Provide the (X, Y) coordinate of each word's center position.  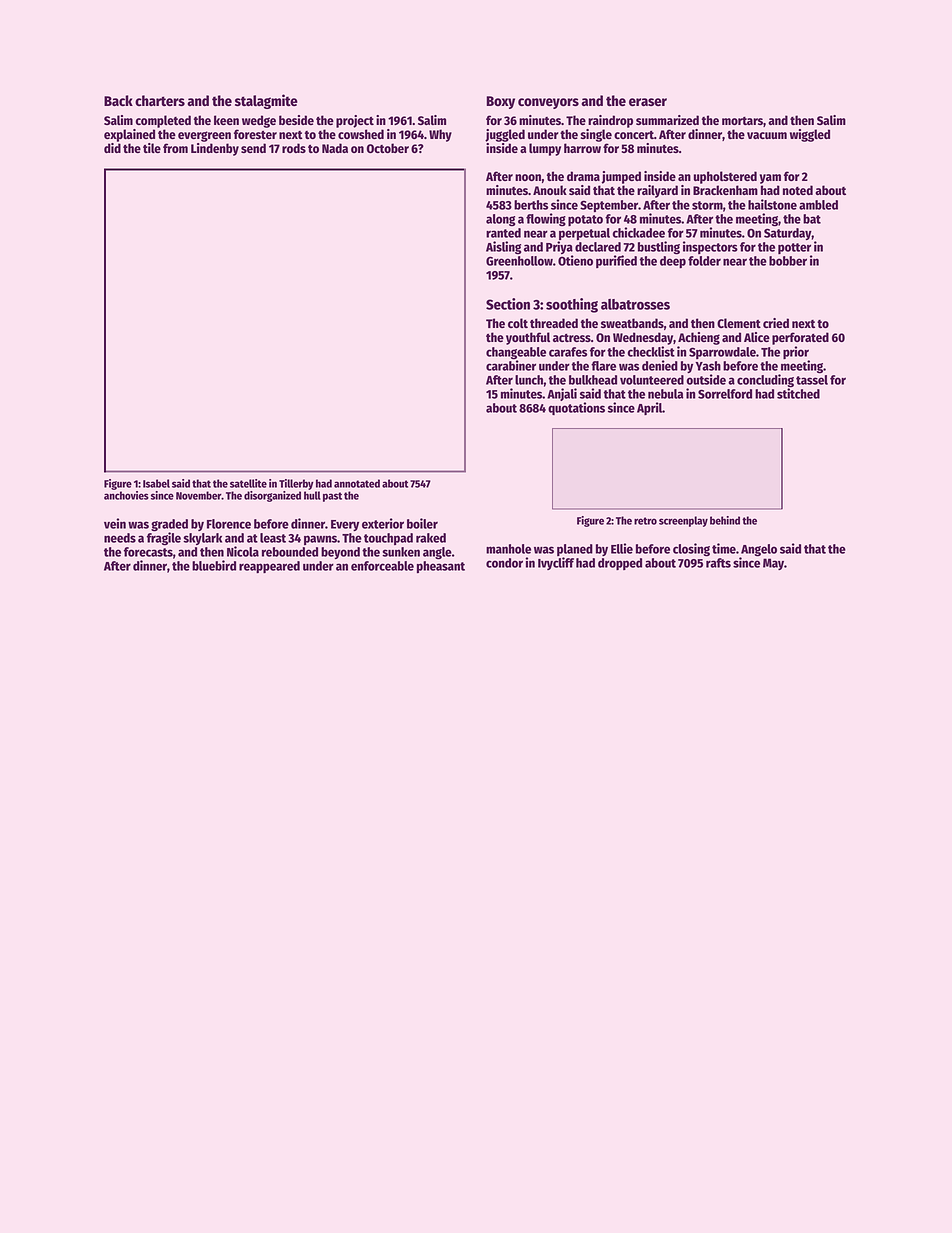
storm (707, 205)
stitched (798, 393)
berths (531, 205)
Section (508, 304)
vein (115, 523)
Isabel (156, 483)
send (253, 148)
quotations (576, 408)
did (112, 148)
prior (796, 352)
